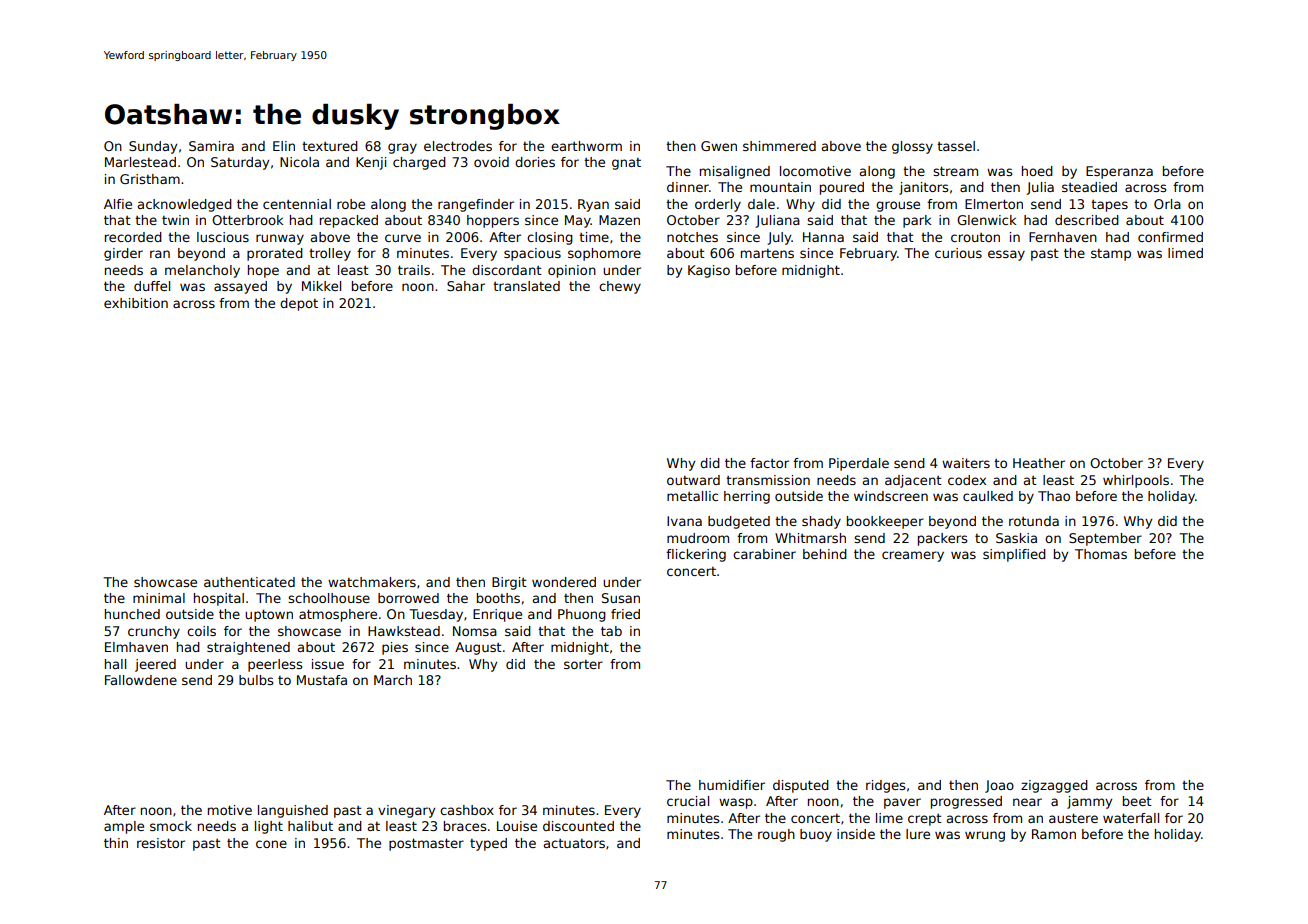 The width and height of the screenshot is (1308, 924). What do you see at coordinates (161, 843) in the screenshot?
I see `resistor` at bounding box center [161, 843].
